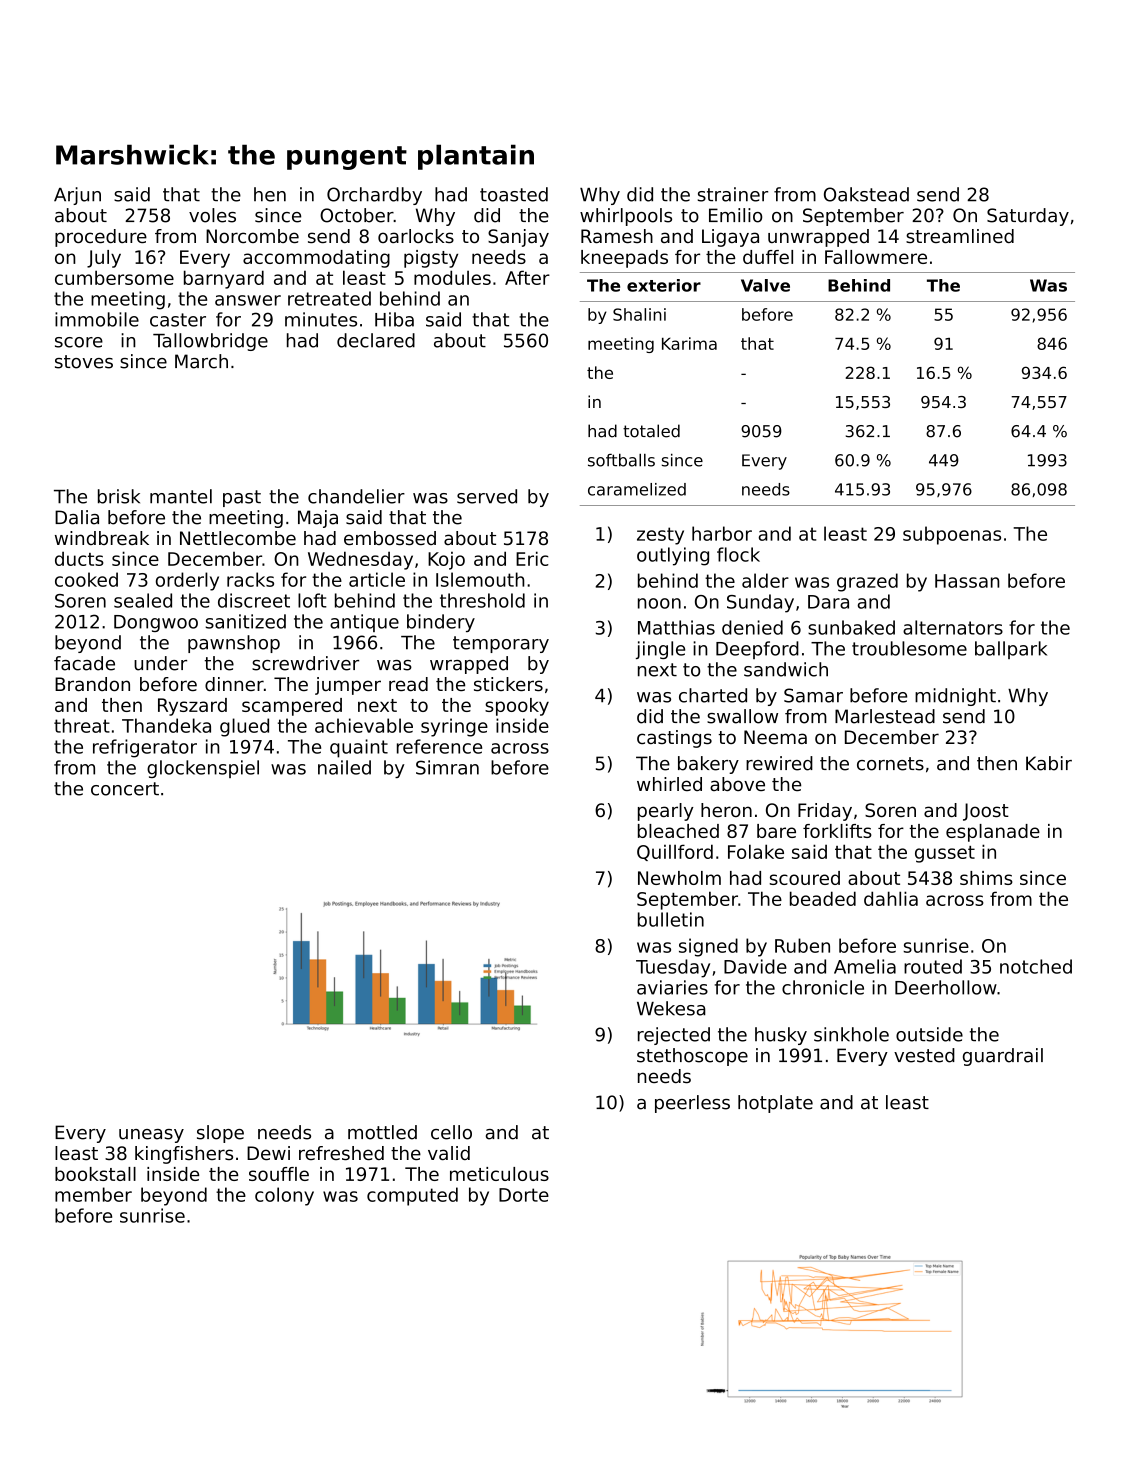 The image size is (1129, 1462). What do you see at coordinates (837, 831) in the screenshot?
I see `forklifts` at bounding box center [837, 831].
